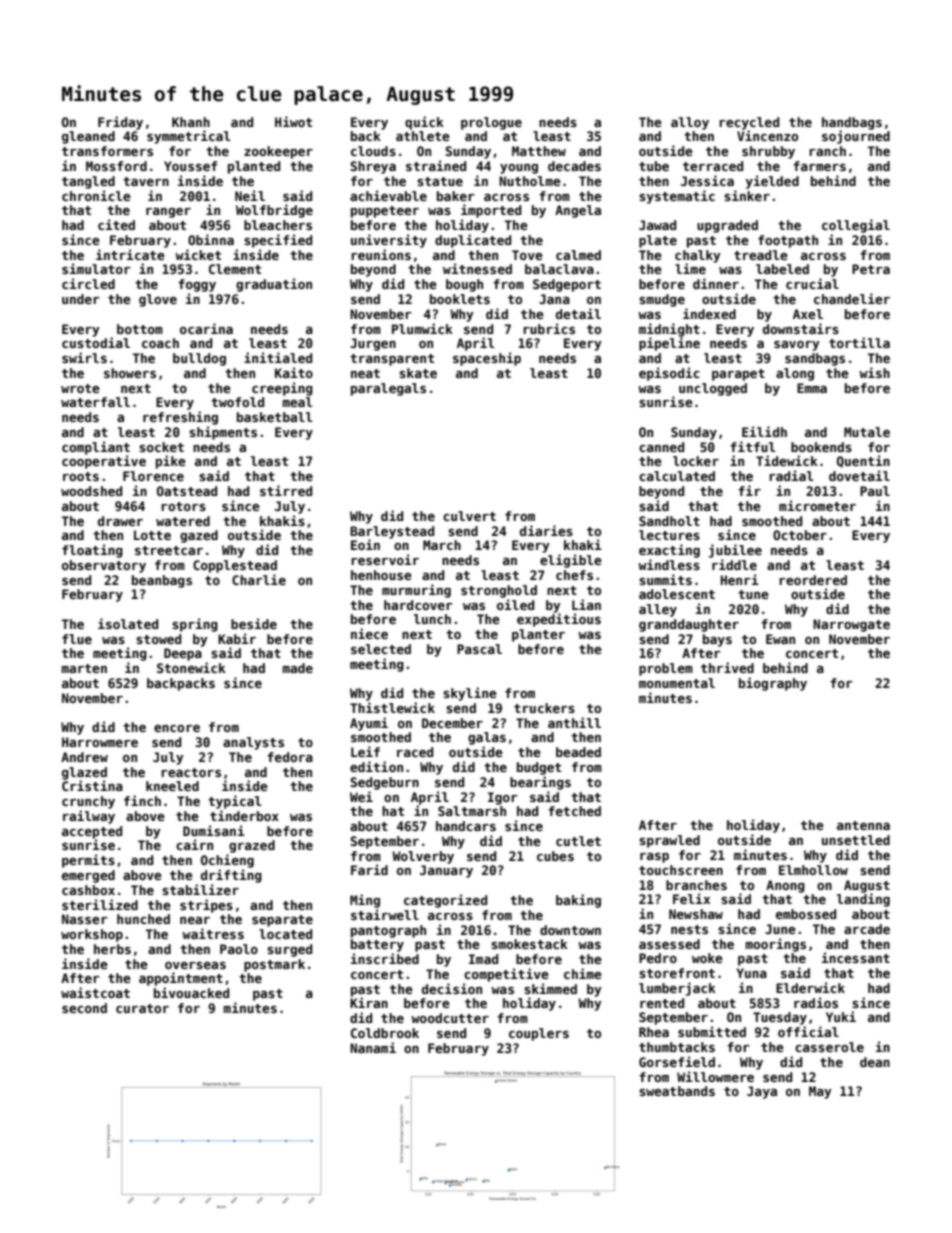 Image resolution: width=952 pixels, height=1233 pixels. Describe the element at coordinates (191, 122) in the page. I see `Khanh` at that location.
